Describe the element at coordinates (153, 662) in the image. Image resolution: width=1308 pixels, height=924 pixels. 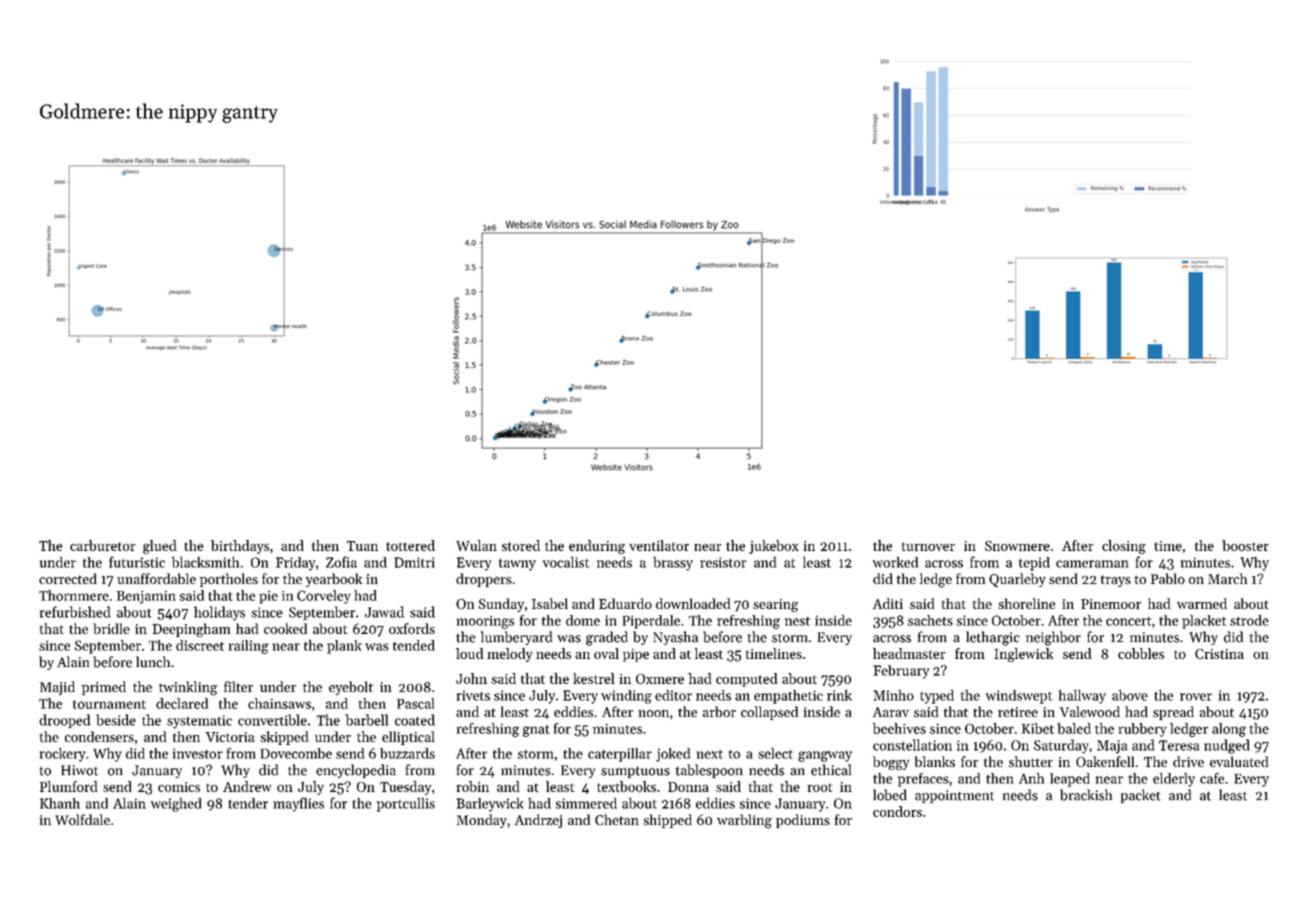
I see `lunch` at that location.
